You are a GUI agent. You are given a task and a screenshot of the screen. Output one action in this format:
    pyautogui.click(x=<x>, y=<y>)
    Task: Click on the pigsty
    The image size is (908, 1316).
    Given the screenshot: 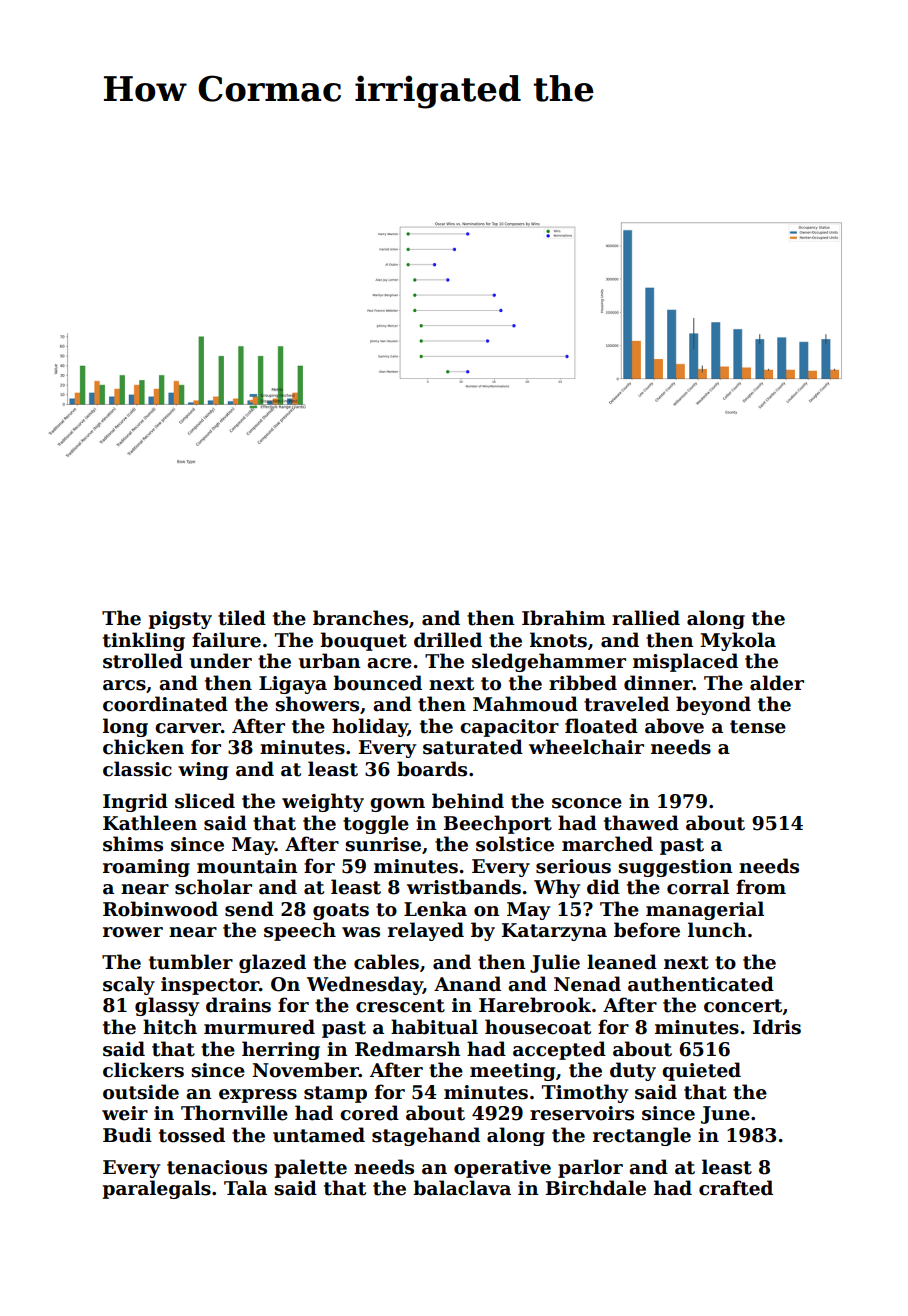 What is the action you would take?
    pyautogui.click(x=180, y=620)
